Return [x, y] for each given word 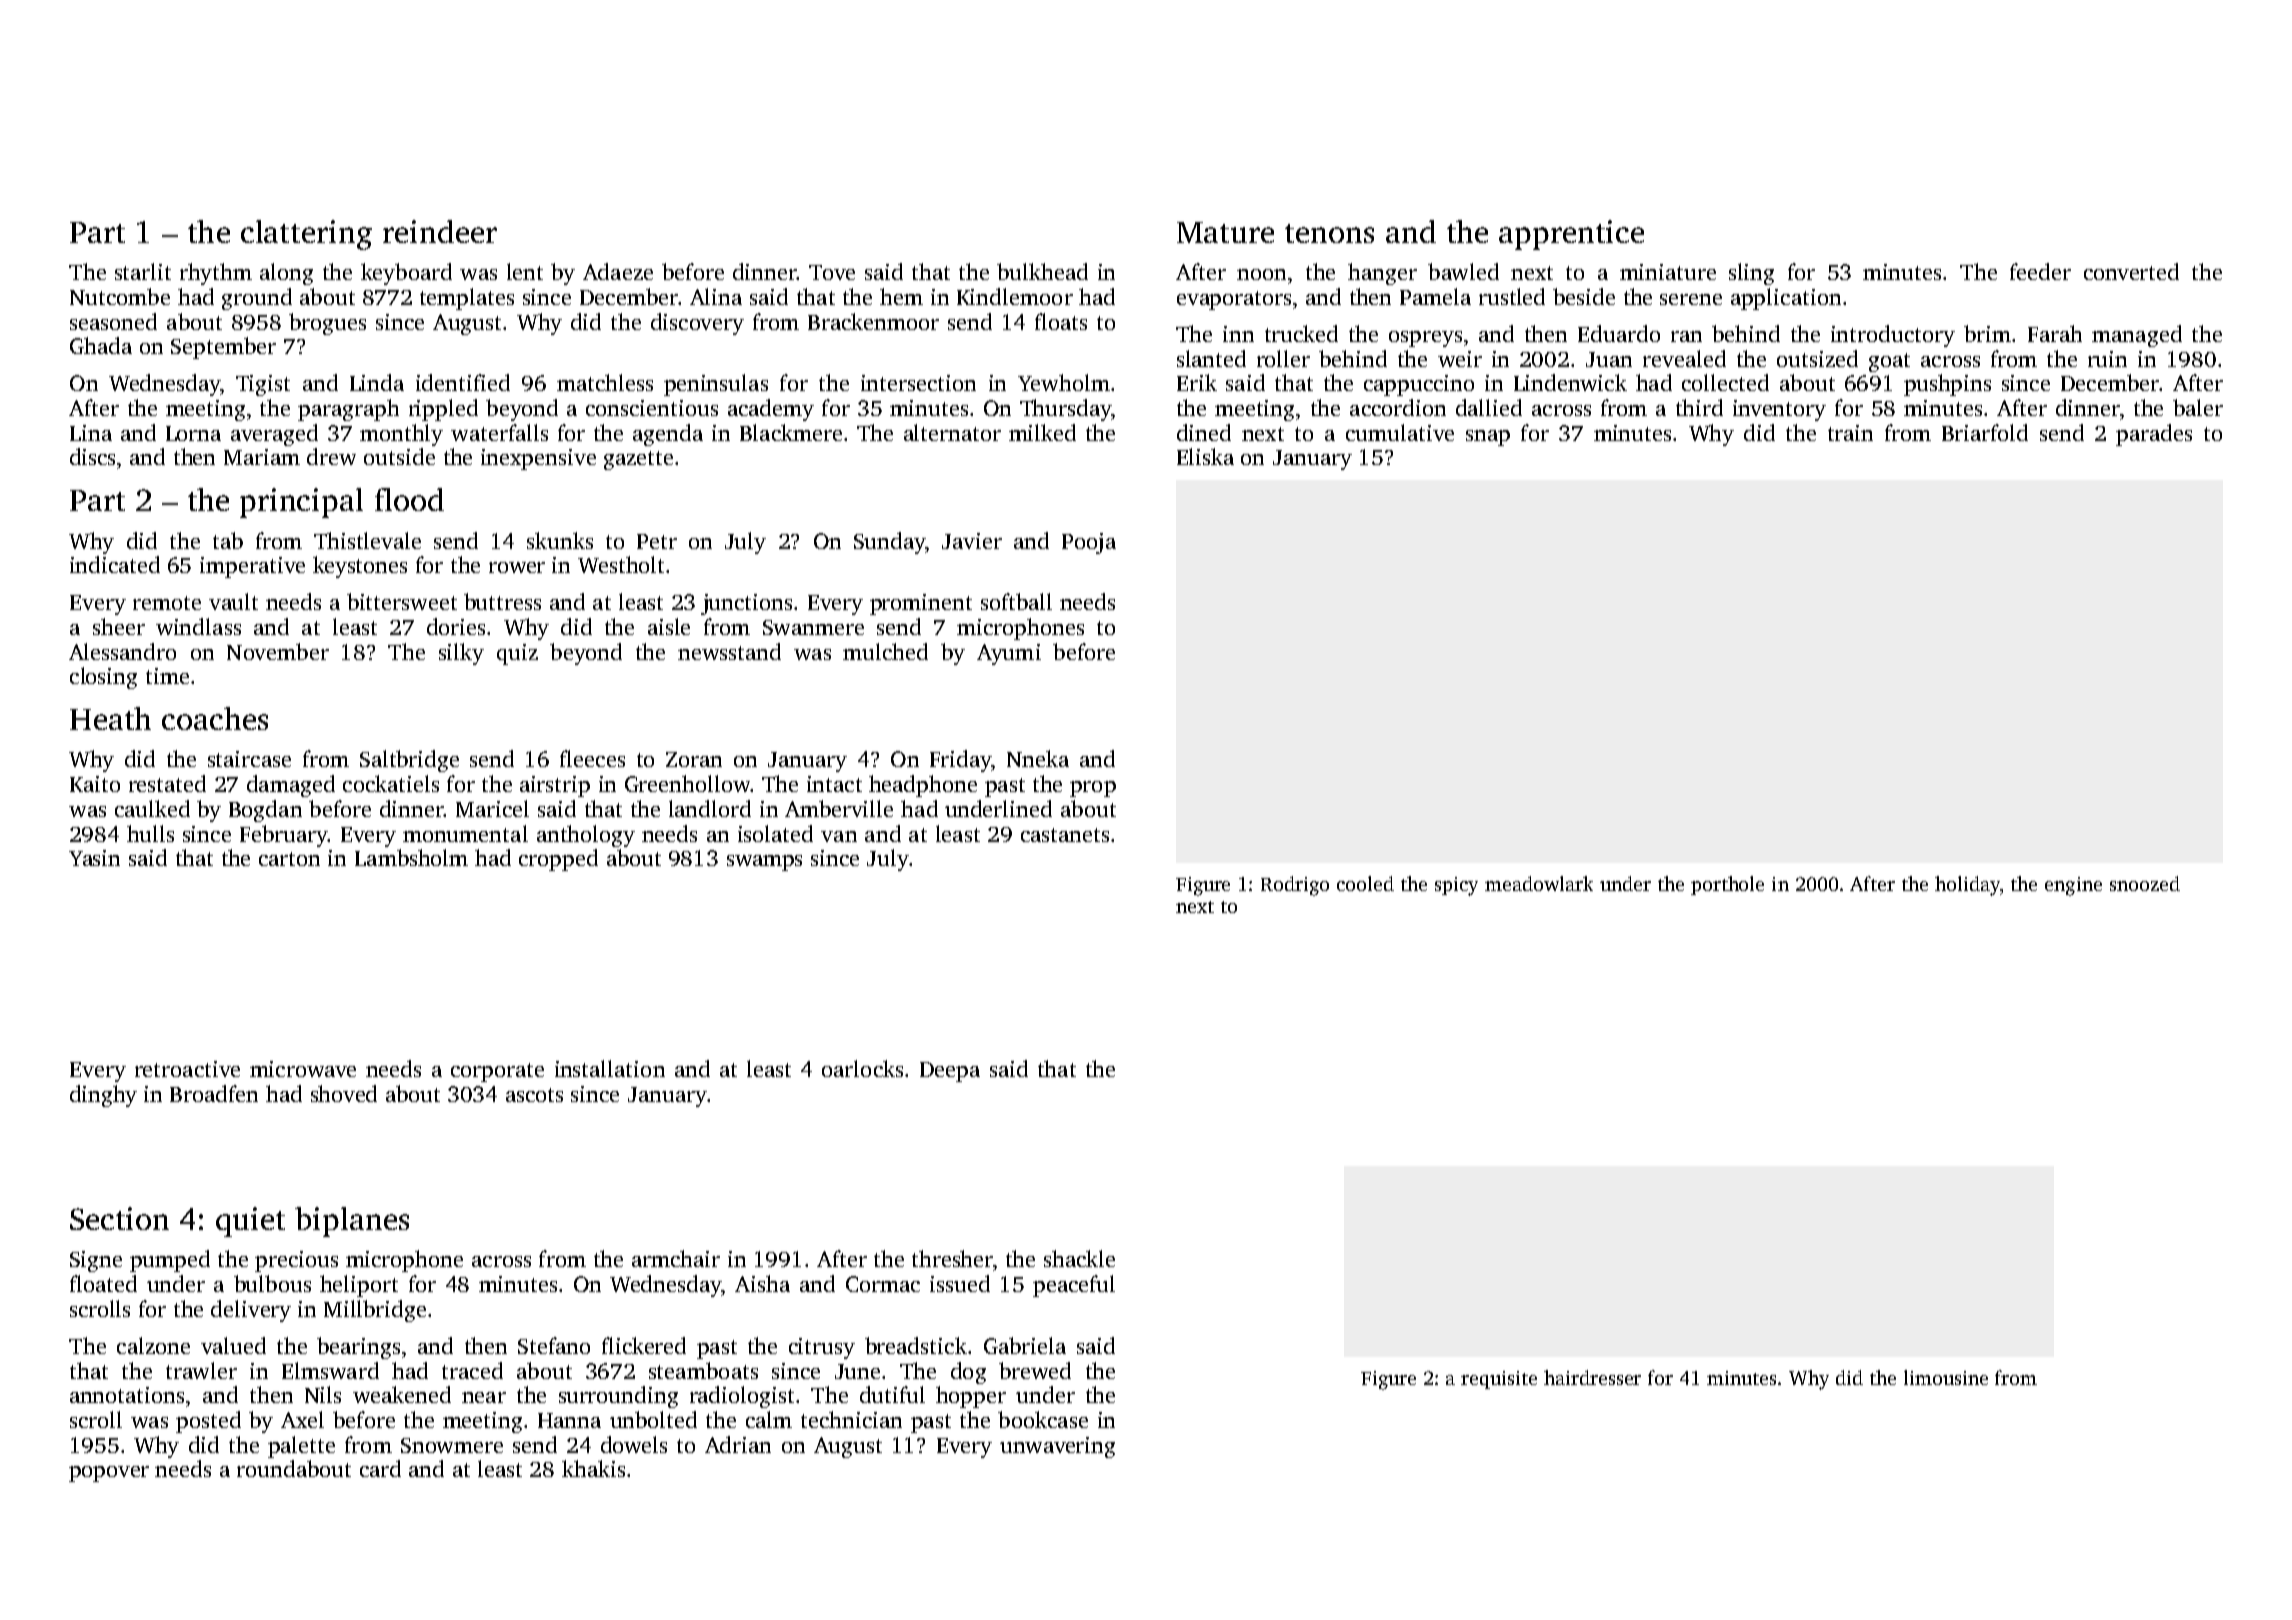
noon [1261, 274]
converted [2131, 271]
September [223, 348]
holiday [1967, 886]
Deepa [950, 1072]
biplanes [352, 1222]
